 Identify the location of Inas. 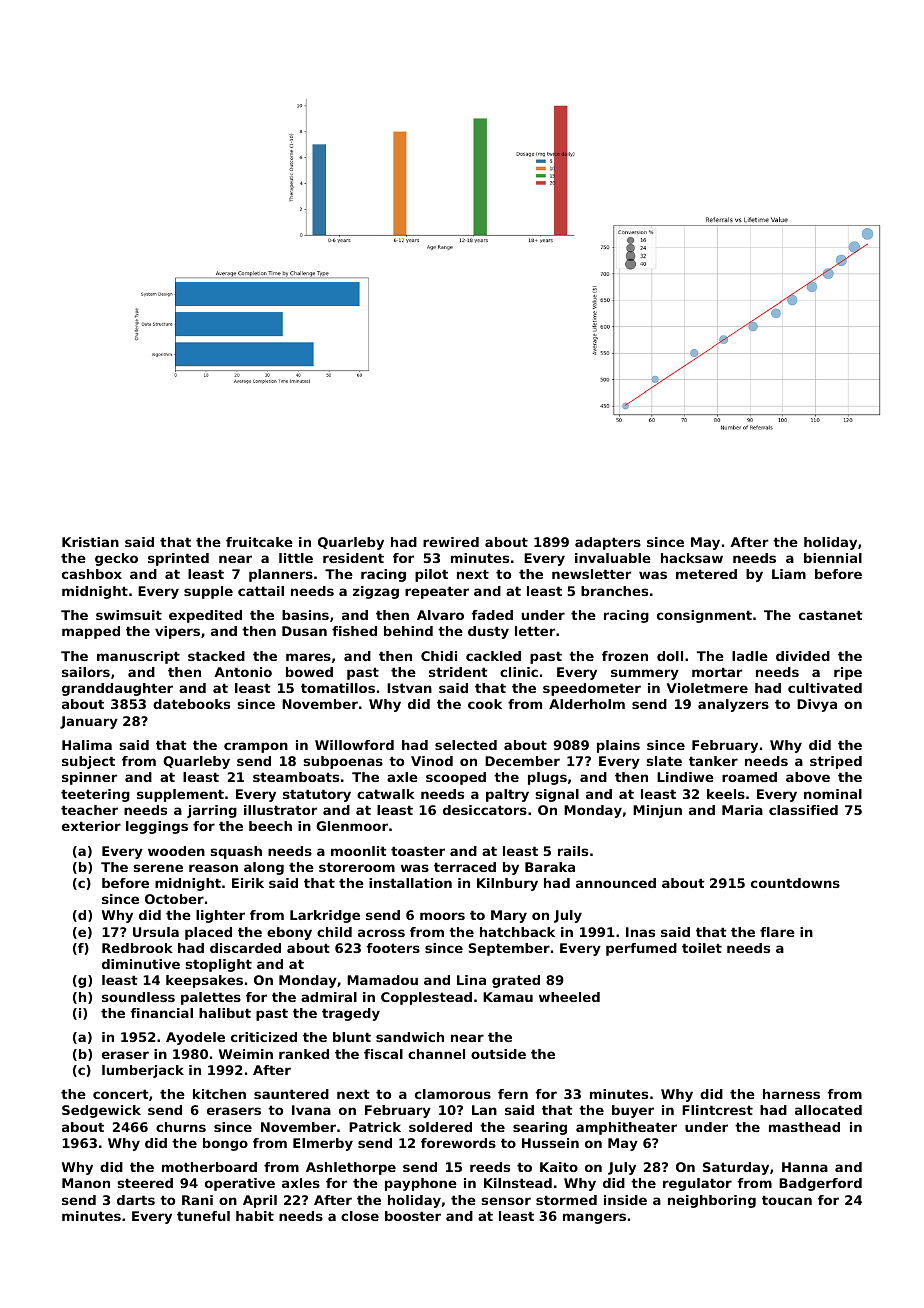
(640, 932).
